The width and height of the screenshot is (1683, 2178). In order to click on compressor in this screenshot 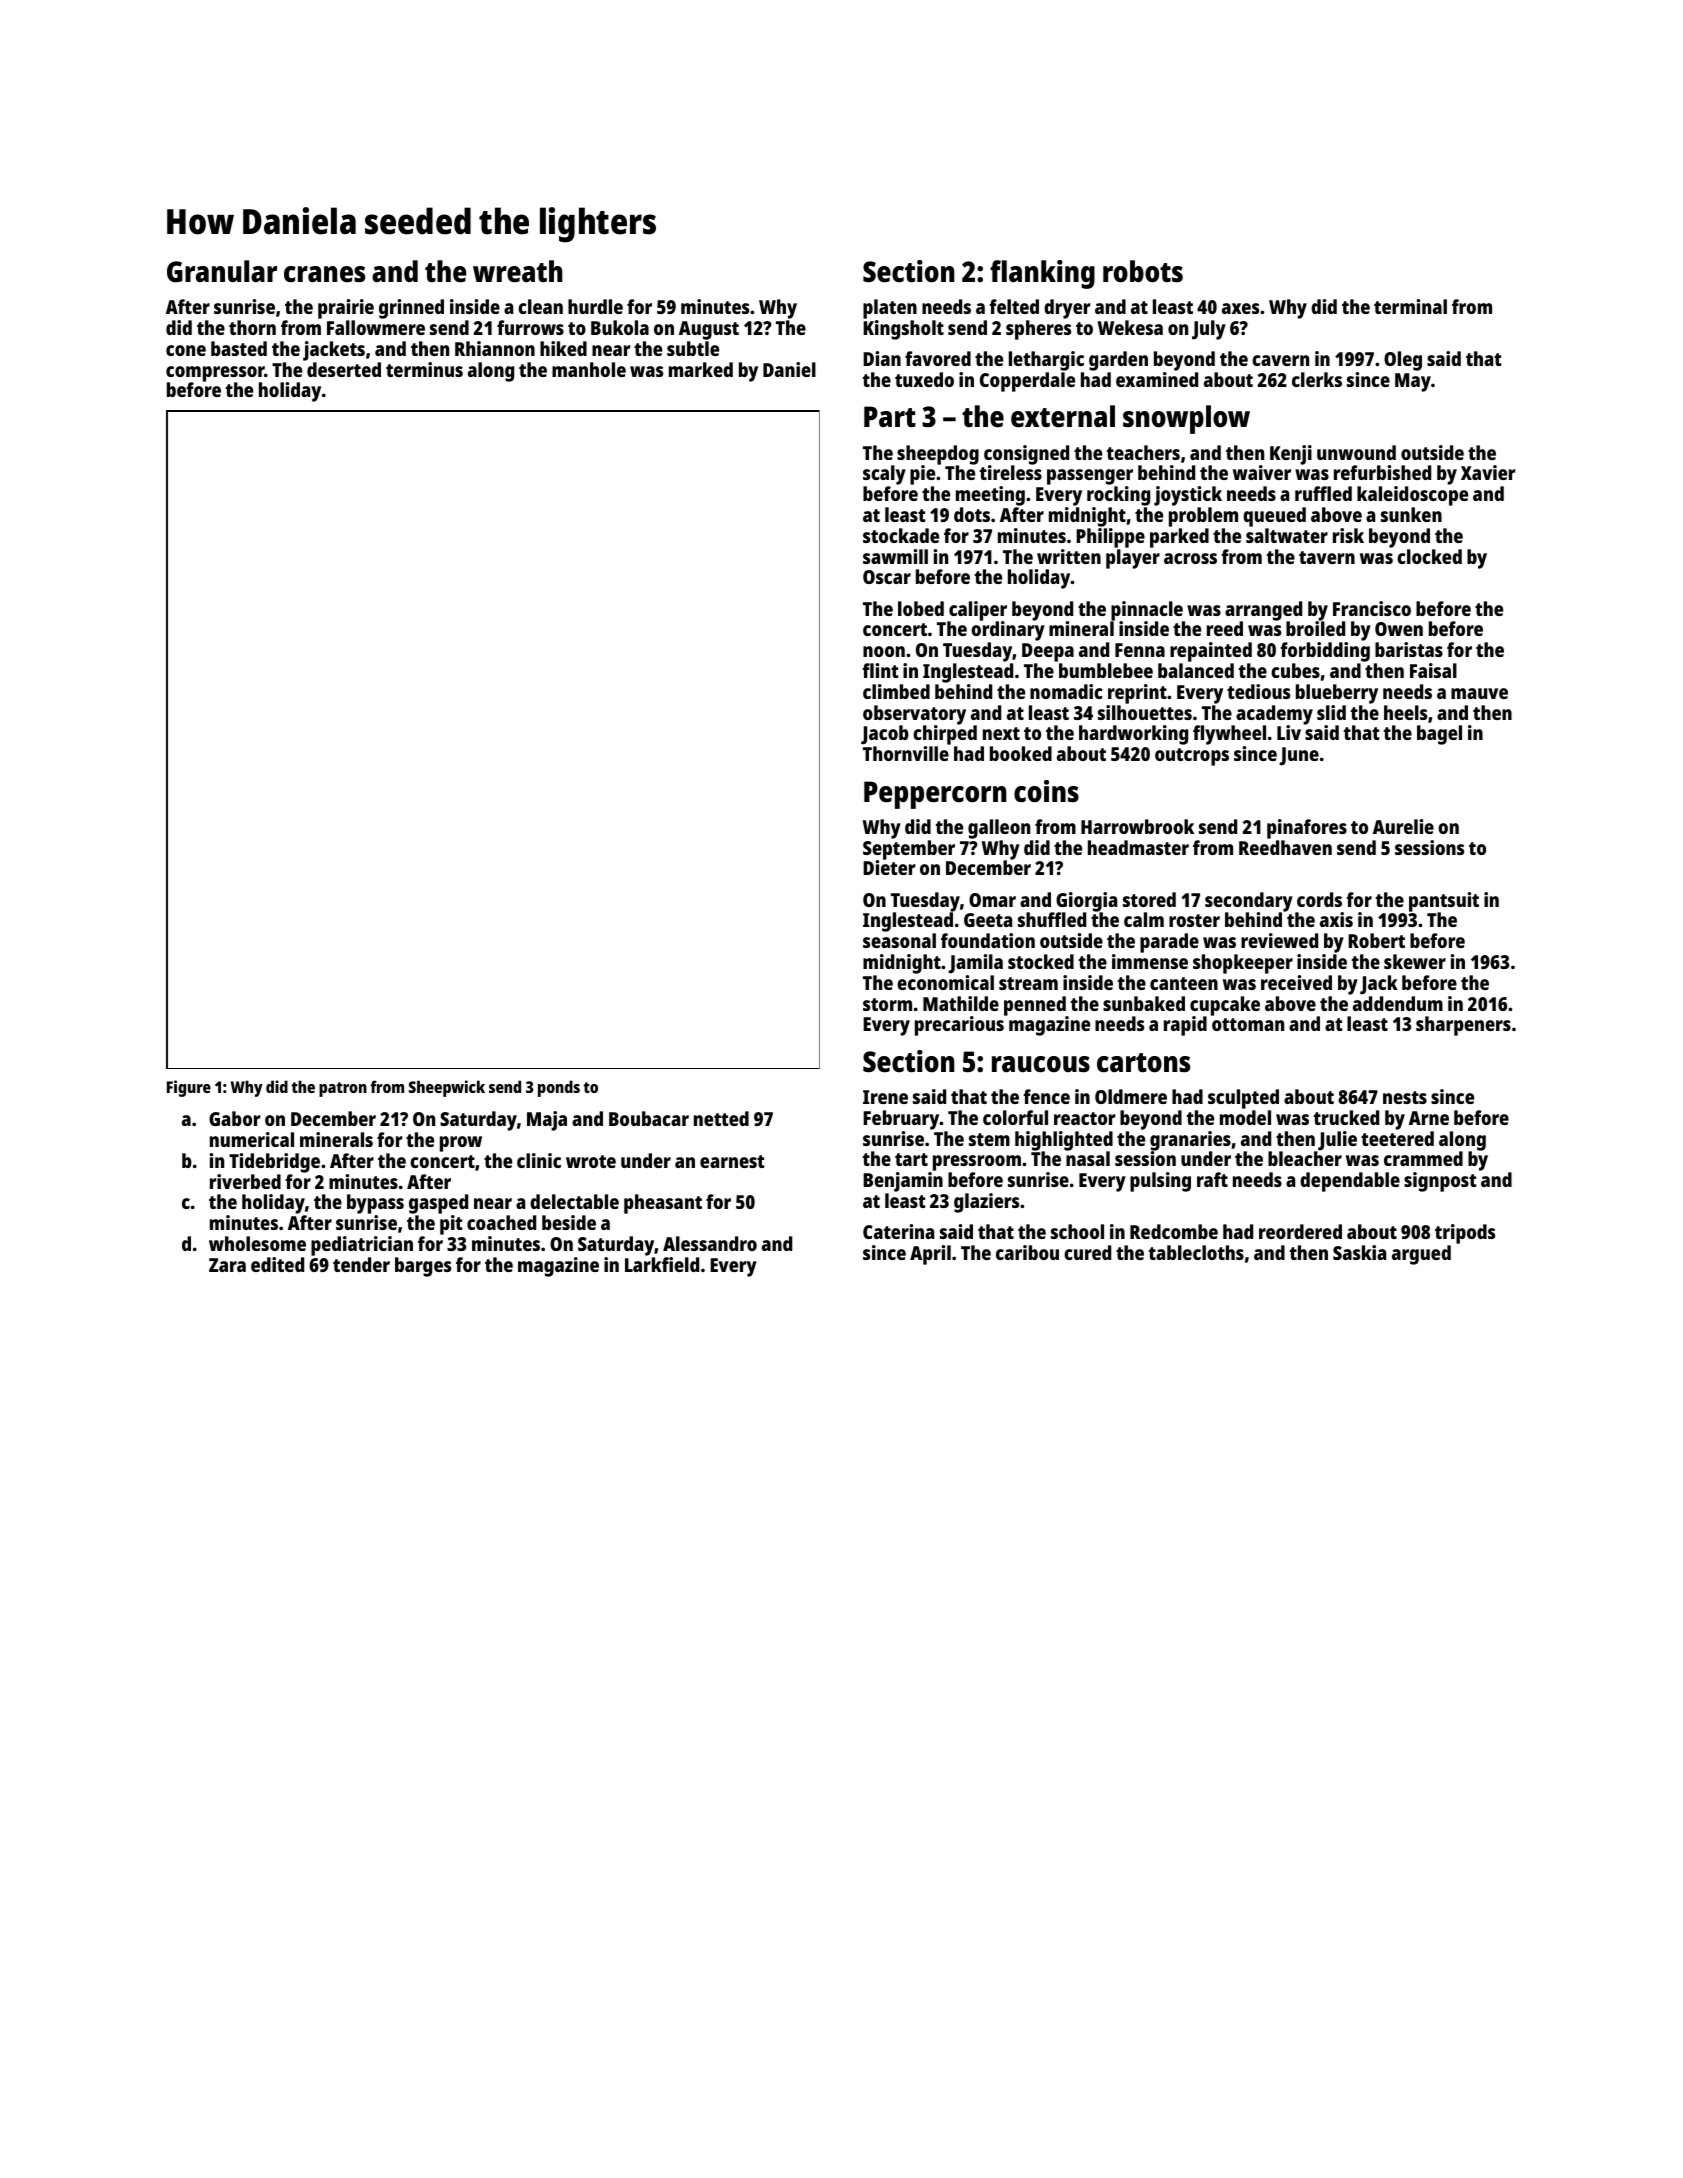, I will do `click(215, 374)`.
